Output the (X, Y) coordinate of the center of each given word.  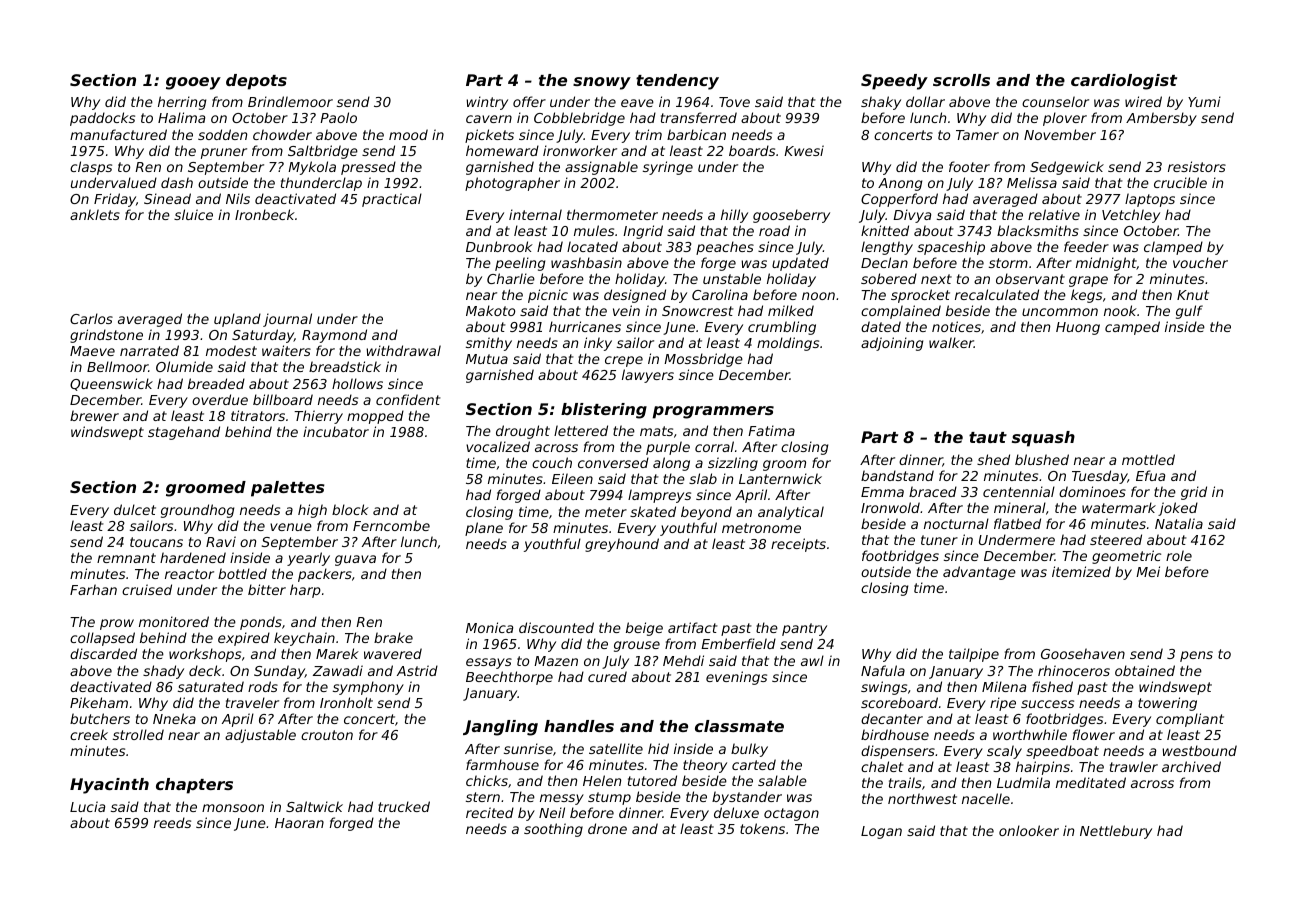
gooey (193, 83)
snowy (602, 83)
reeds (172, 822)
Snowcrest (698, 311)
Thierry (318, 417)
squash (1043, 439)
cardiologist (1124, 82)
